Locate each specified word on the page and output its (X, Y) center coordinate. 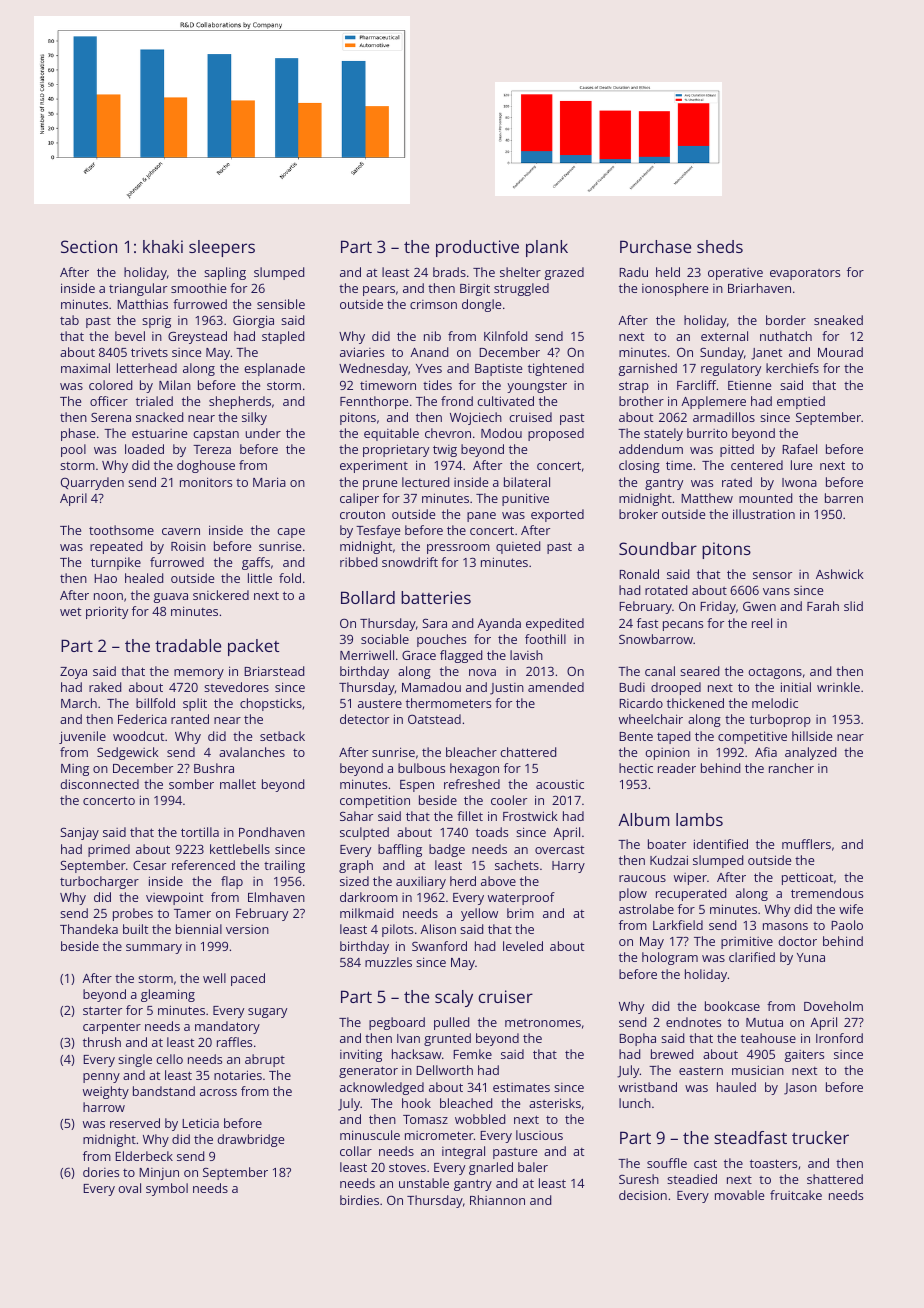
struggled (521, 289)
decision (643, 1195)
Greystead (197, 337)
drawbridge (250, 1140)
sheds (720, 246)
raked (105, 687)
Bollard (368, 597)
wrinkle (838, 687)
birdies (359, 1200)
